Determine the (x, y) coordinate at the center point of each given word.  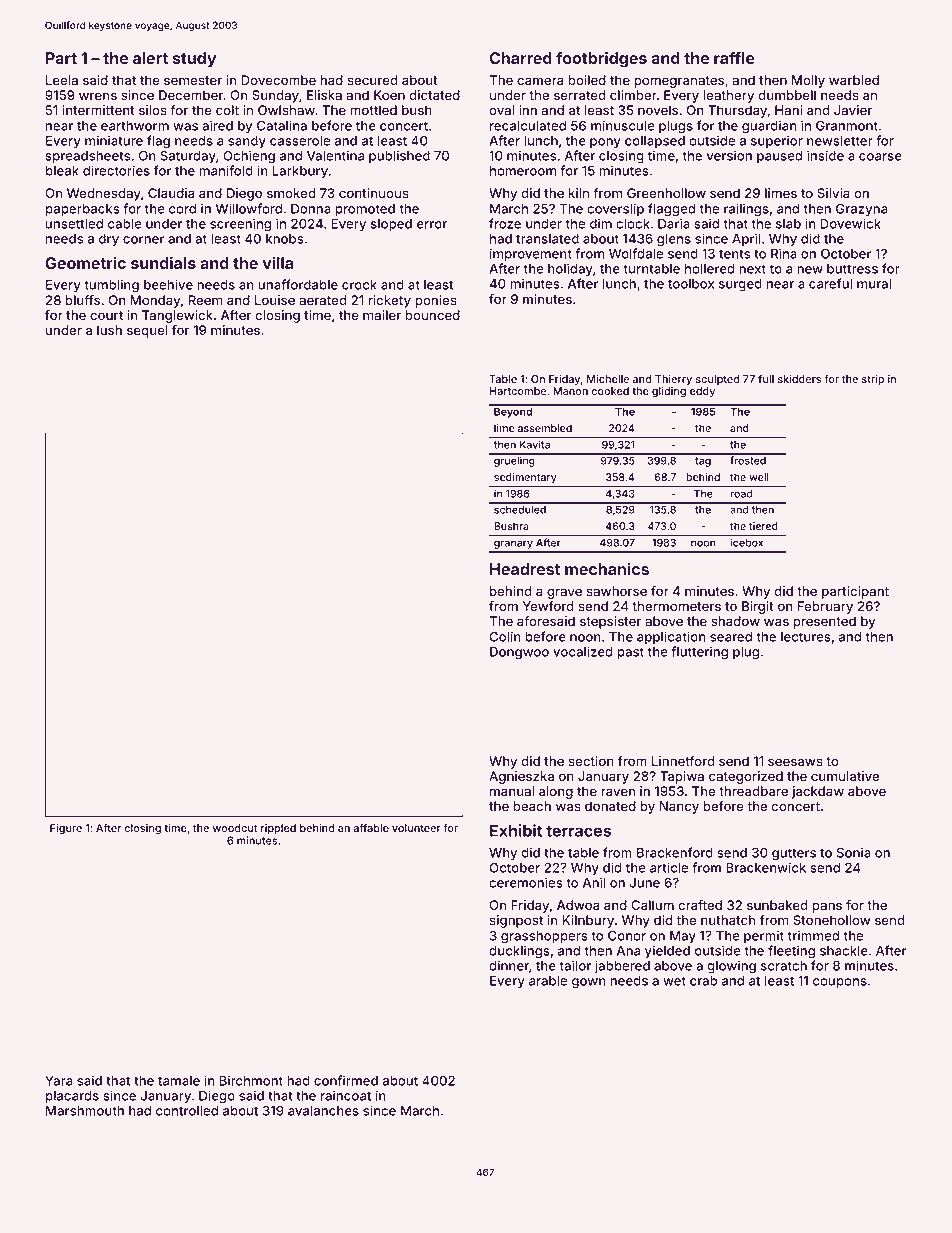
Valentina (335, 155)
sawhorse (617, 591)
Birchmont (251, 1080)
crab (703, 981)
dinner (509, 965)
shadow (735, 621)
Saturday (188, 157)
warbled (854, 80)
